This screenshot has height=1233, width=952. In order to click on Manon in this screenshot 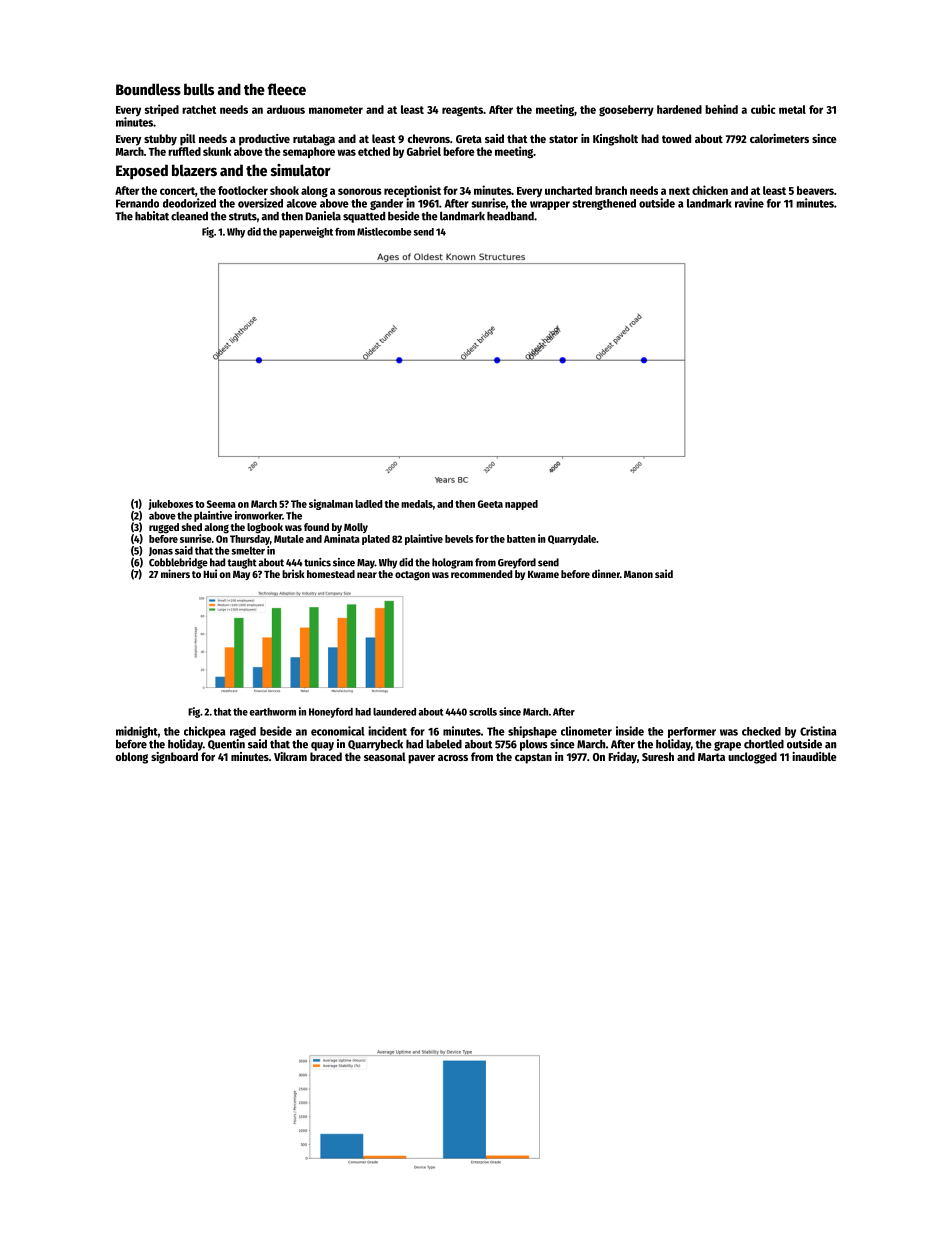, I will do `click(638, 574)`.
